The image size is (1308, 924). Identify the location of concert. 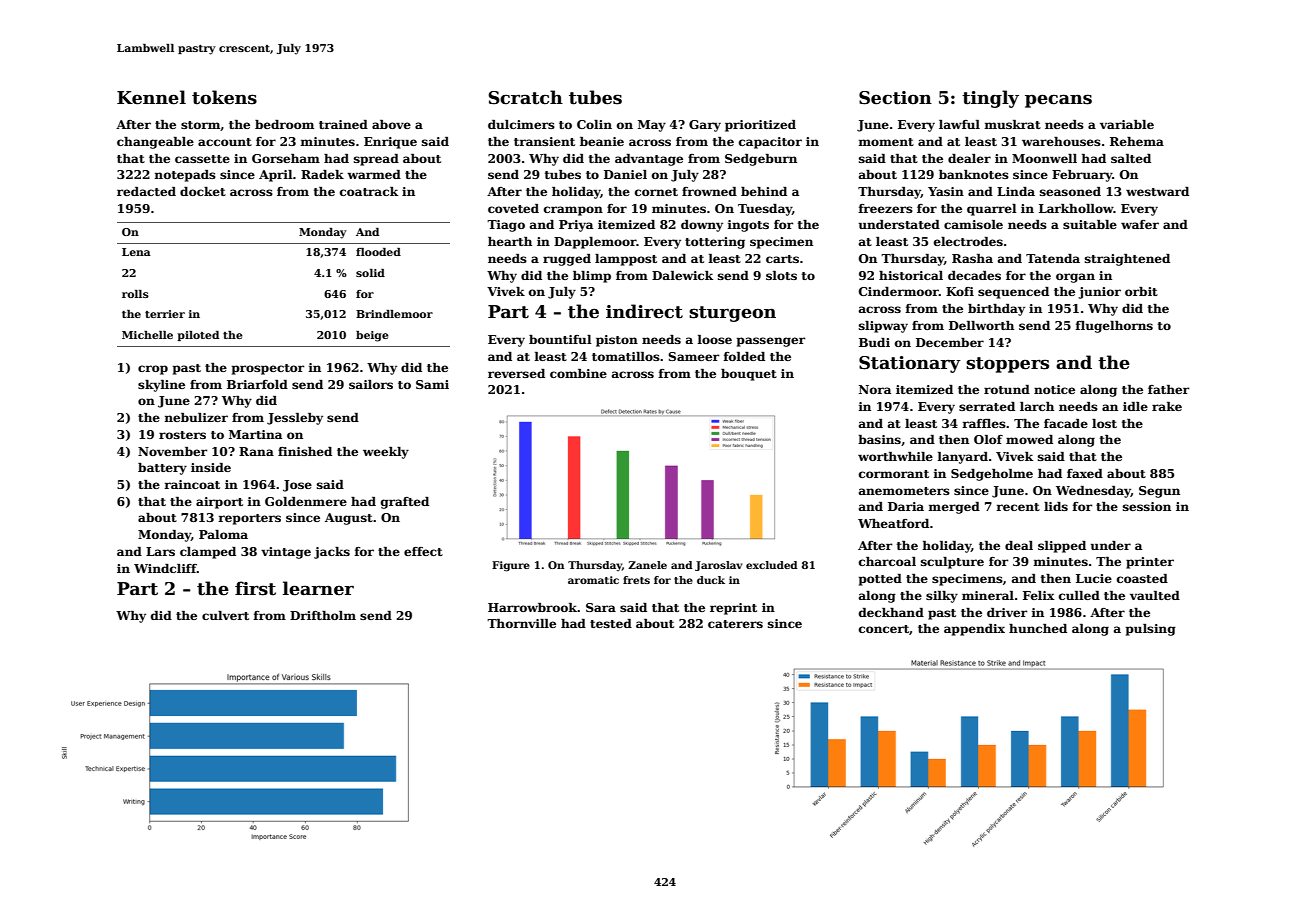
(884, 629).
